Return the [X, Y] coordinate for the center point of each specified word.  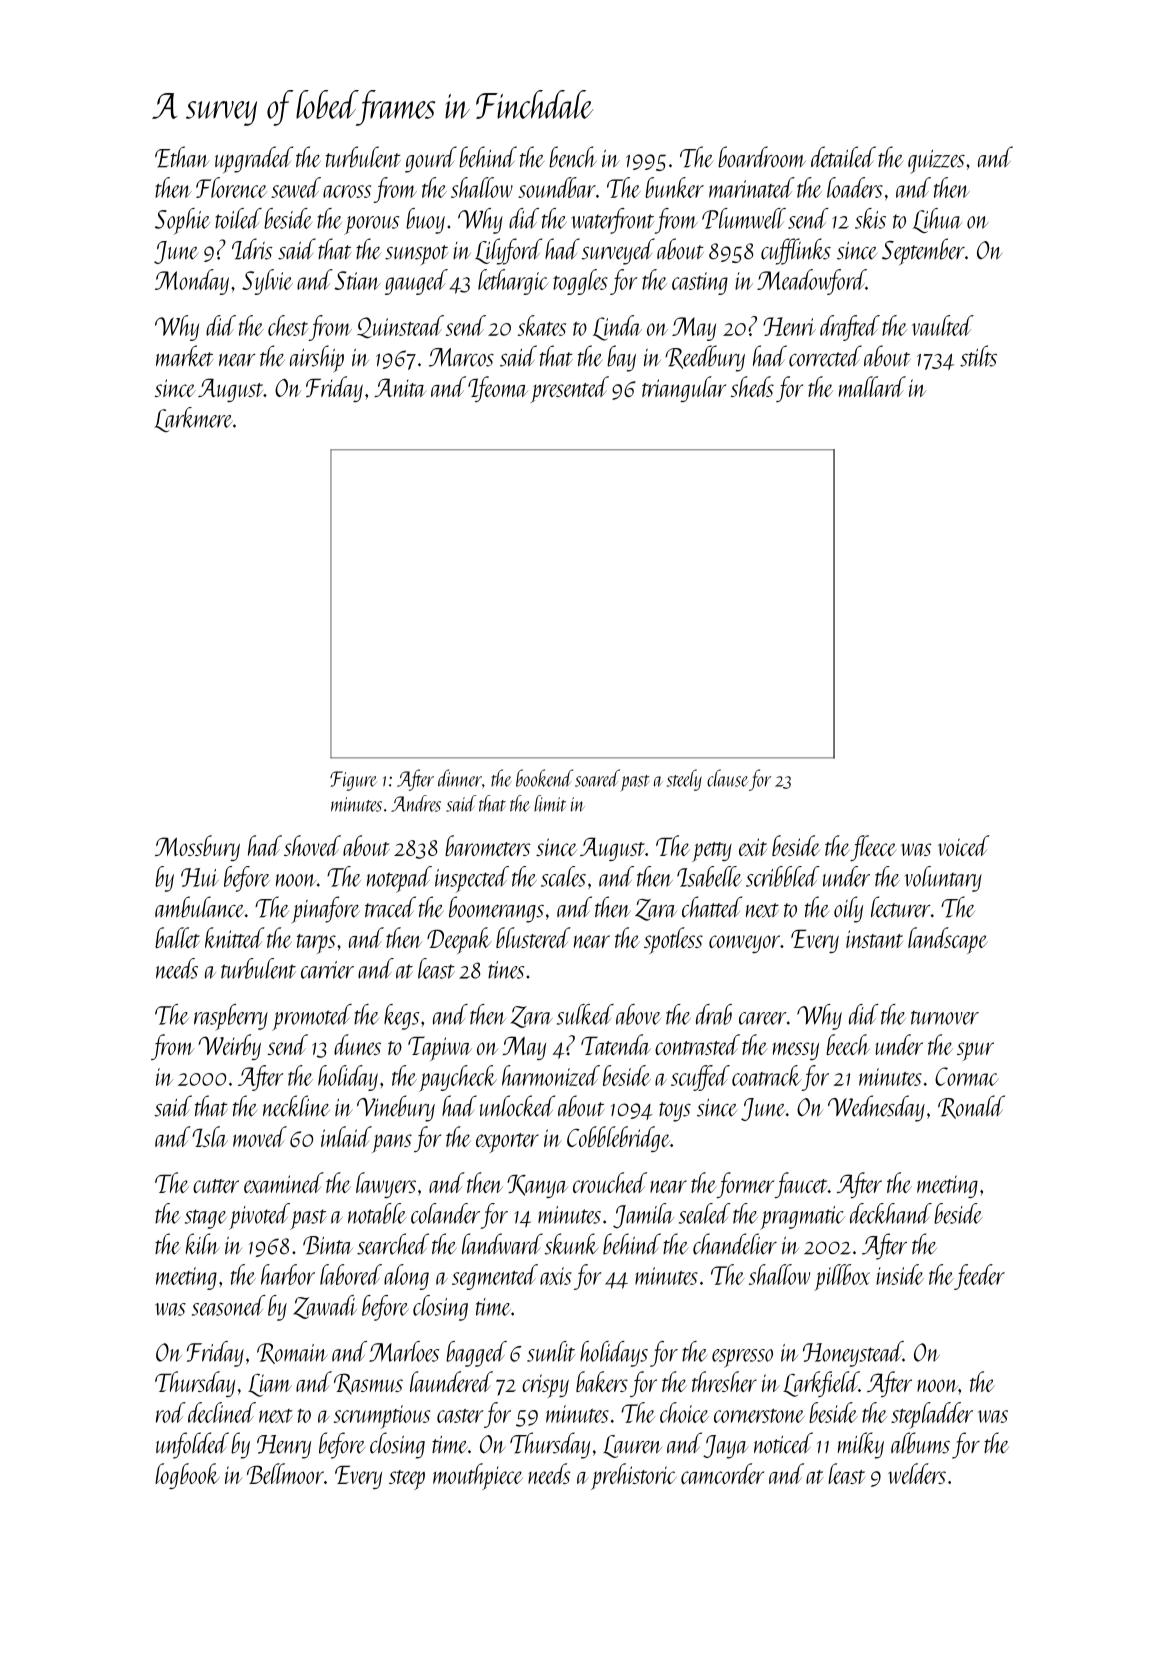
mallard [872, 386]
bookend [544, 778]
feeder [979, 1277]
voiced [964, 845]
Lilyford [508, 251]
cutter [216, 1186]
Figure [353, 781]
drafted [850, 328]
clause [728, 778]
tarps [316, 944]
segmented [495, 1277]
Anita [400, 387]
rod [171, 1412]
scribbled [783, 876]
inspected [472, 879]
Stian [357, 280]
